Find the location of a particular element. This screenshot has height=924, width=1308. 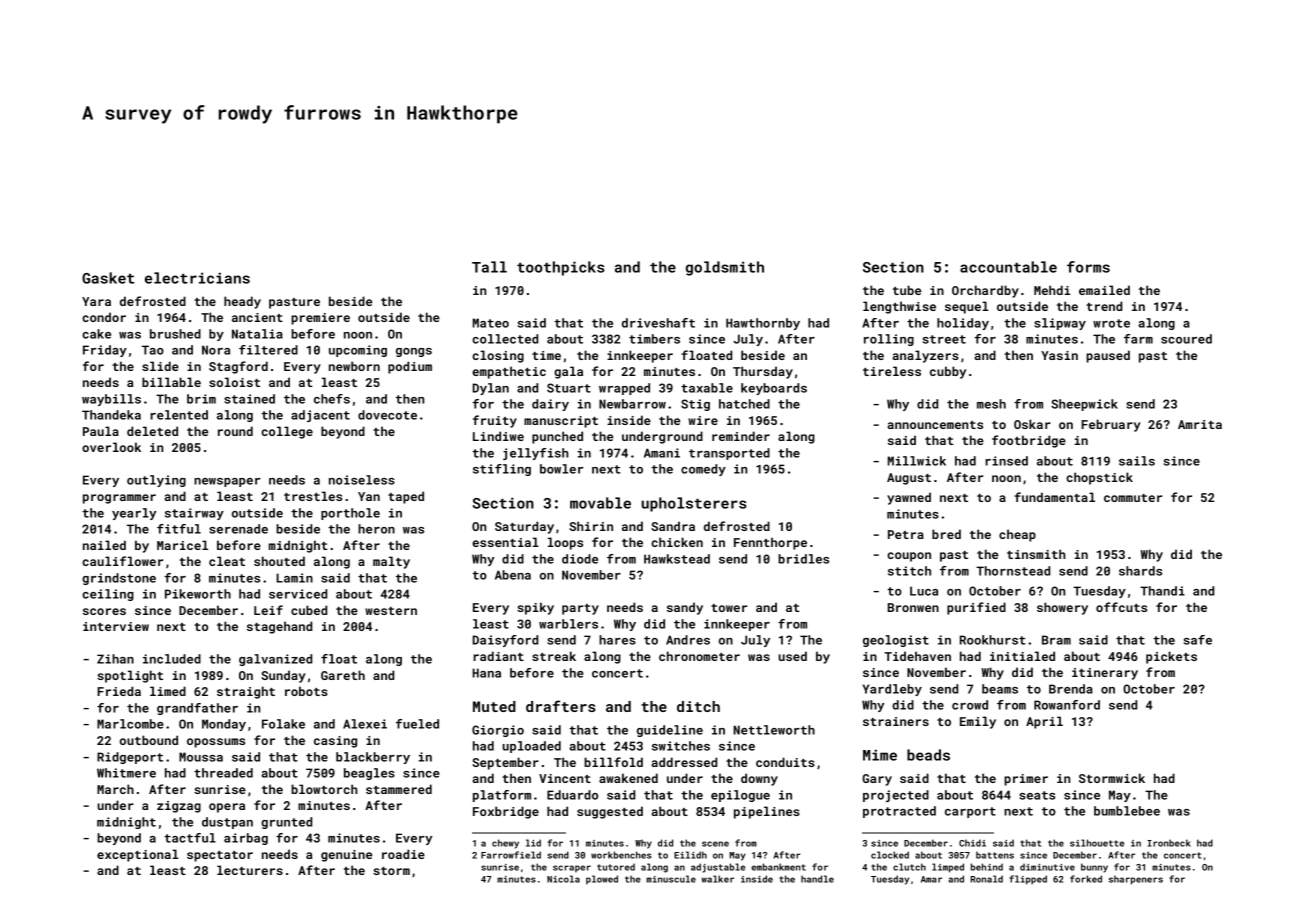

Rookhurst is located at coordinates (993, 640).
